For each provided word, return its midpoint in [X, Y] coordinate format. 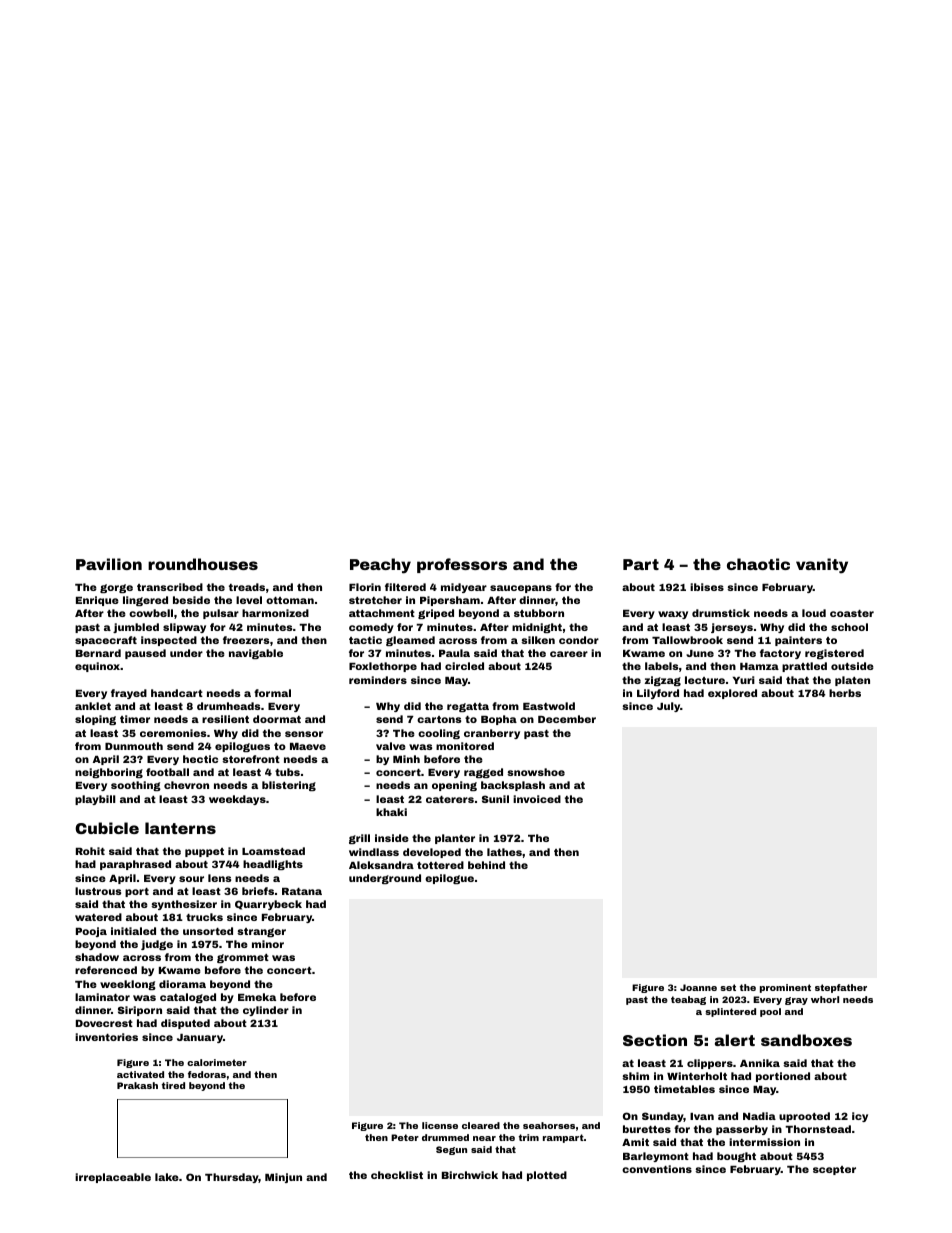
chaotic [758, 564]
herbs [845, 693]
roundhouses [203, 564]
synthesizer [184, 905]
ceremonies [173, 733]
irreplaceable [113, 1178]
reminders [378, 680]
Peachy [380, 566]
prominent [785, 988]
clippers [710, 1064]
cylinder [266, 1011]
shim [635, 1076]
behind [486, 865]
